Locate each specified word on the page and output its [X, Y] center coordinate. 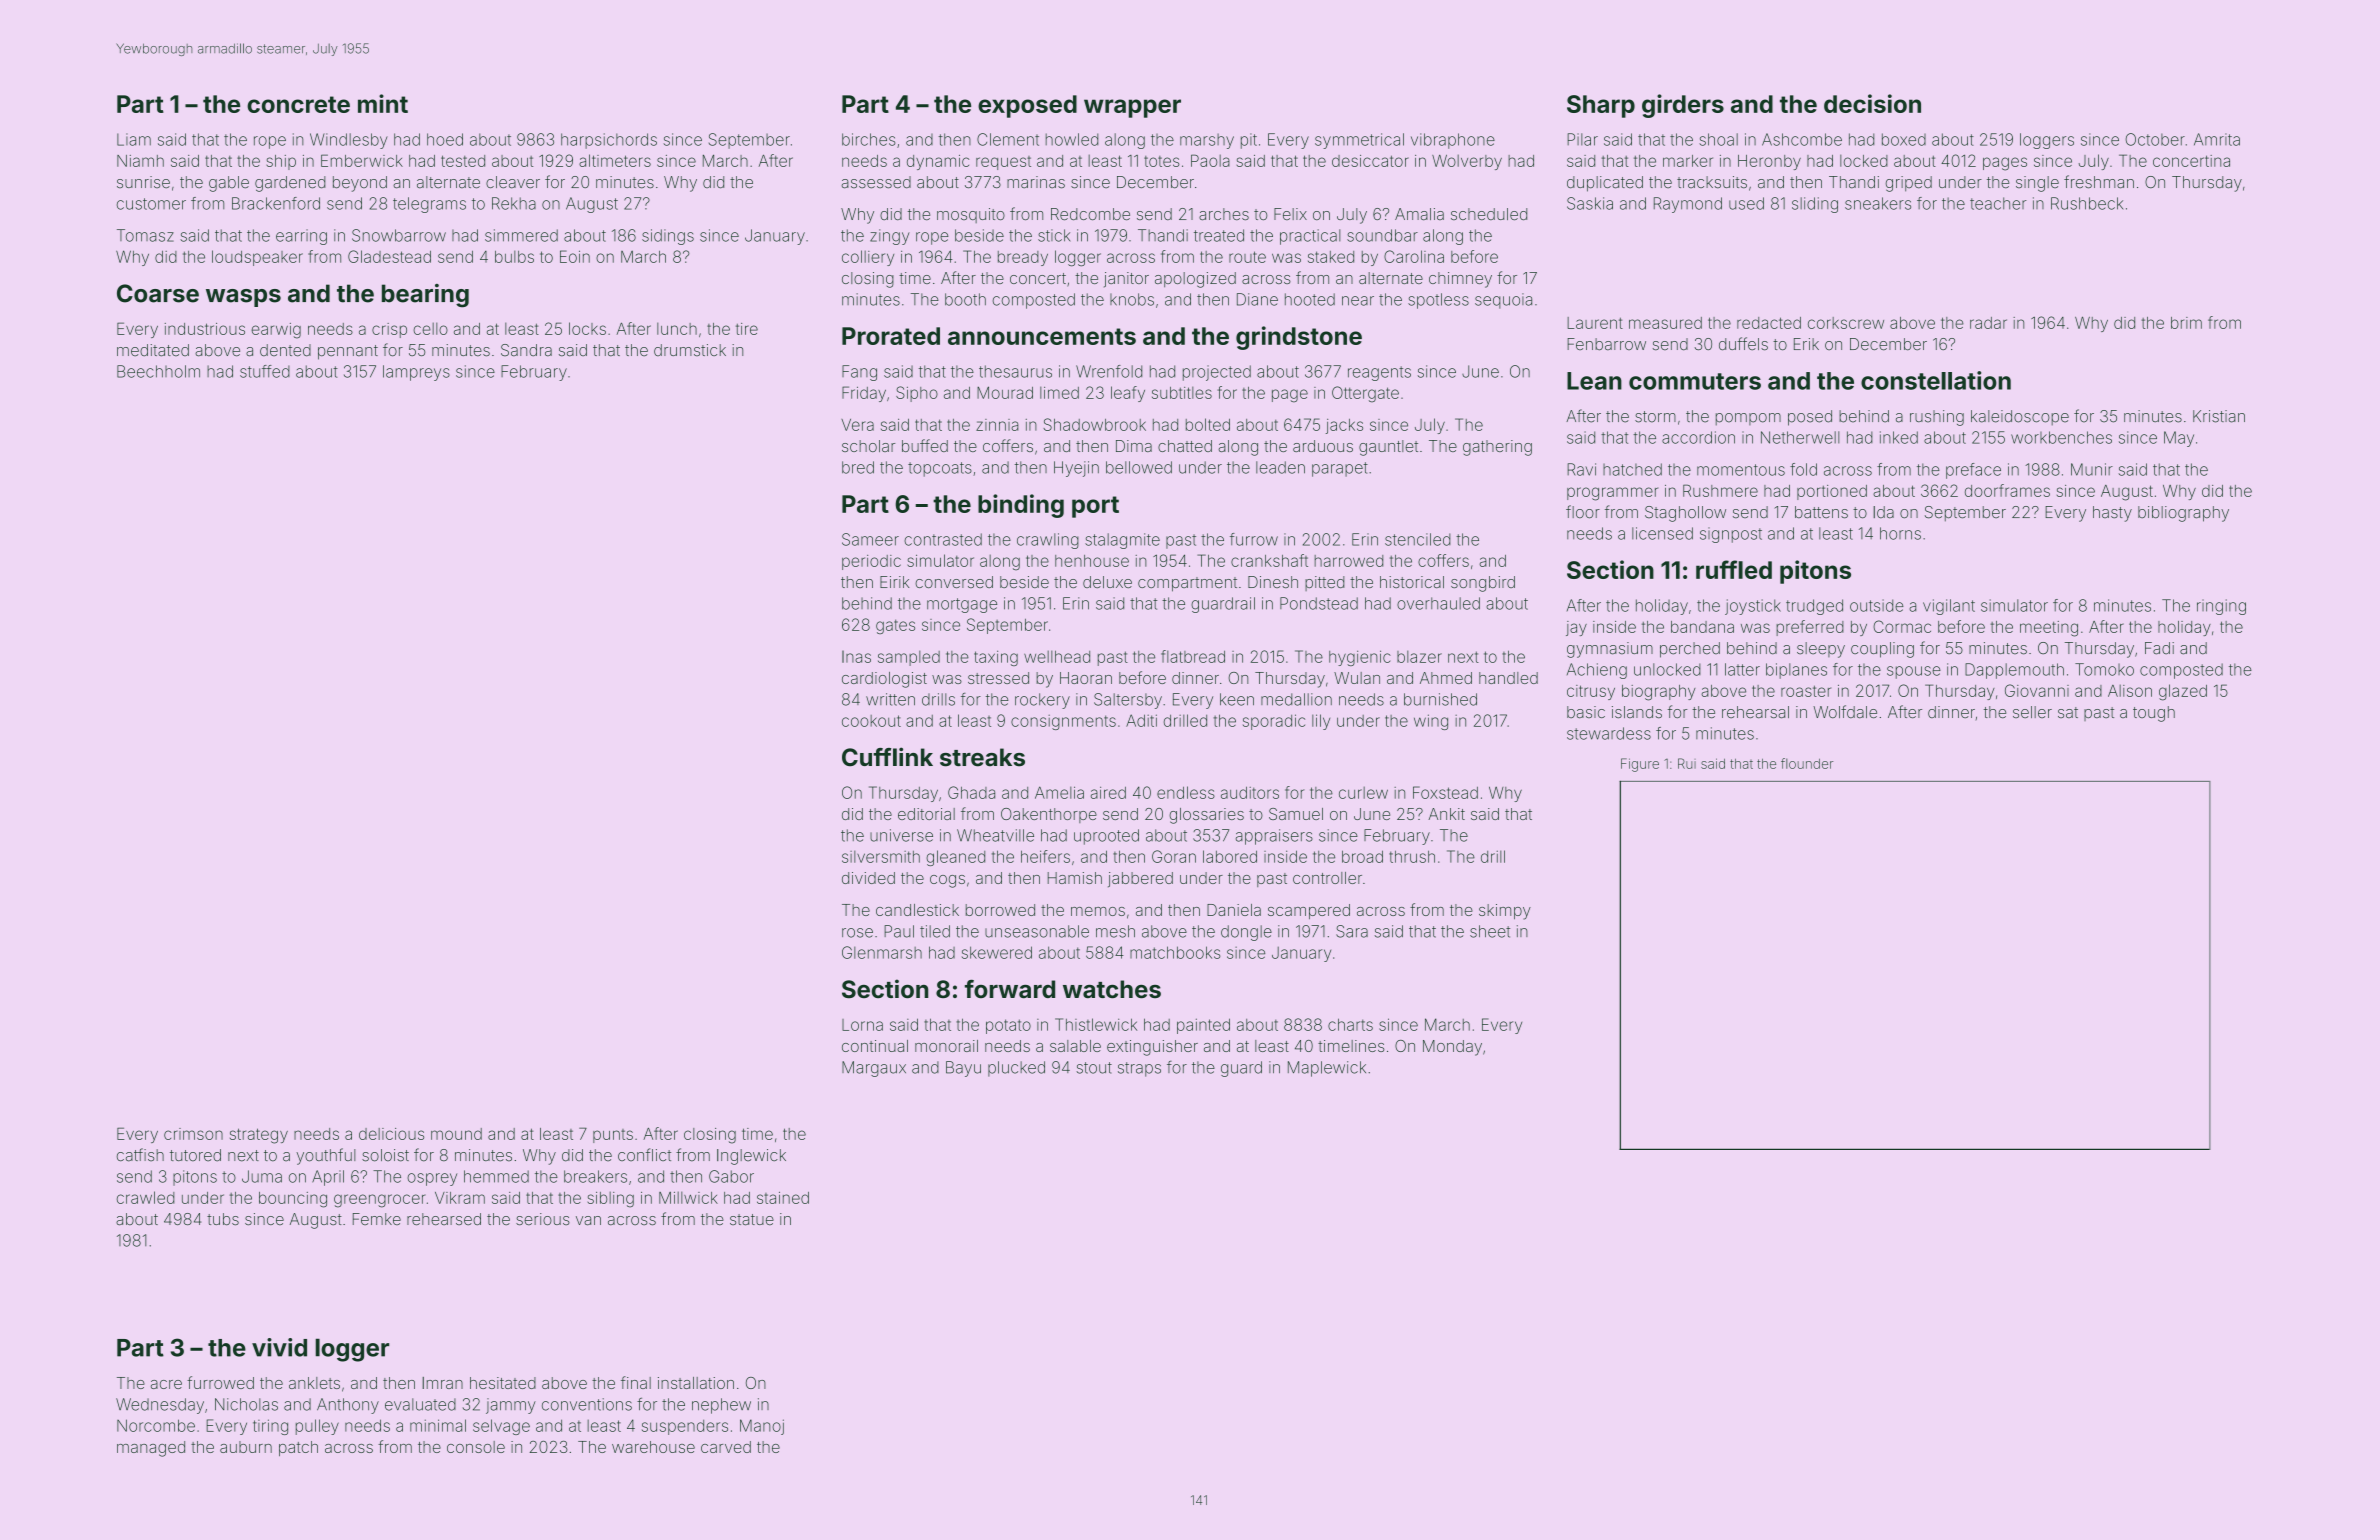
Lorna [862, 1025]
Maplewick [1327, 1069]
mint [383, 103]
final [636, 1382]
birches [869, 139]
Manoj [762, 1427]
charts [1350, 1024]
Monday [1452, 1048]
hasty [2112, 514]
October [2155, 139]
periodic [871, 562]
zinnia [997, 425]
